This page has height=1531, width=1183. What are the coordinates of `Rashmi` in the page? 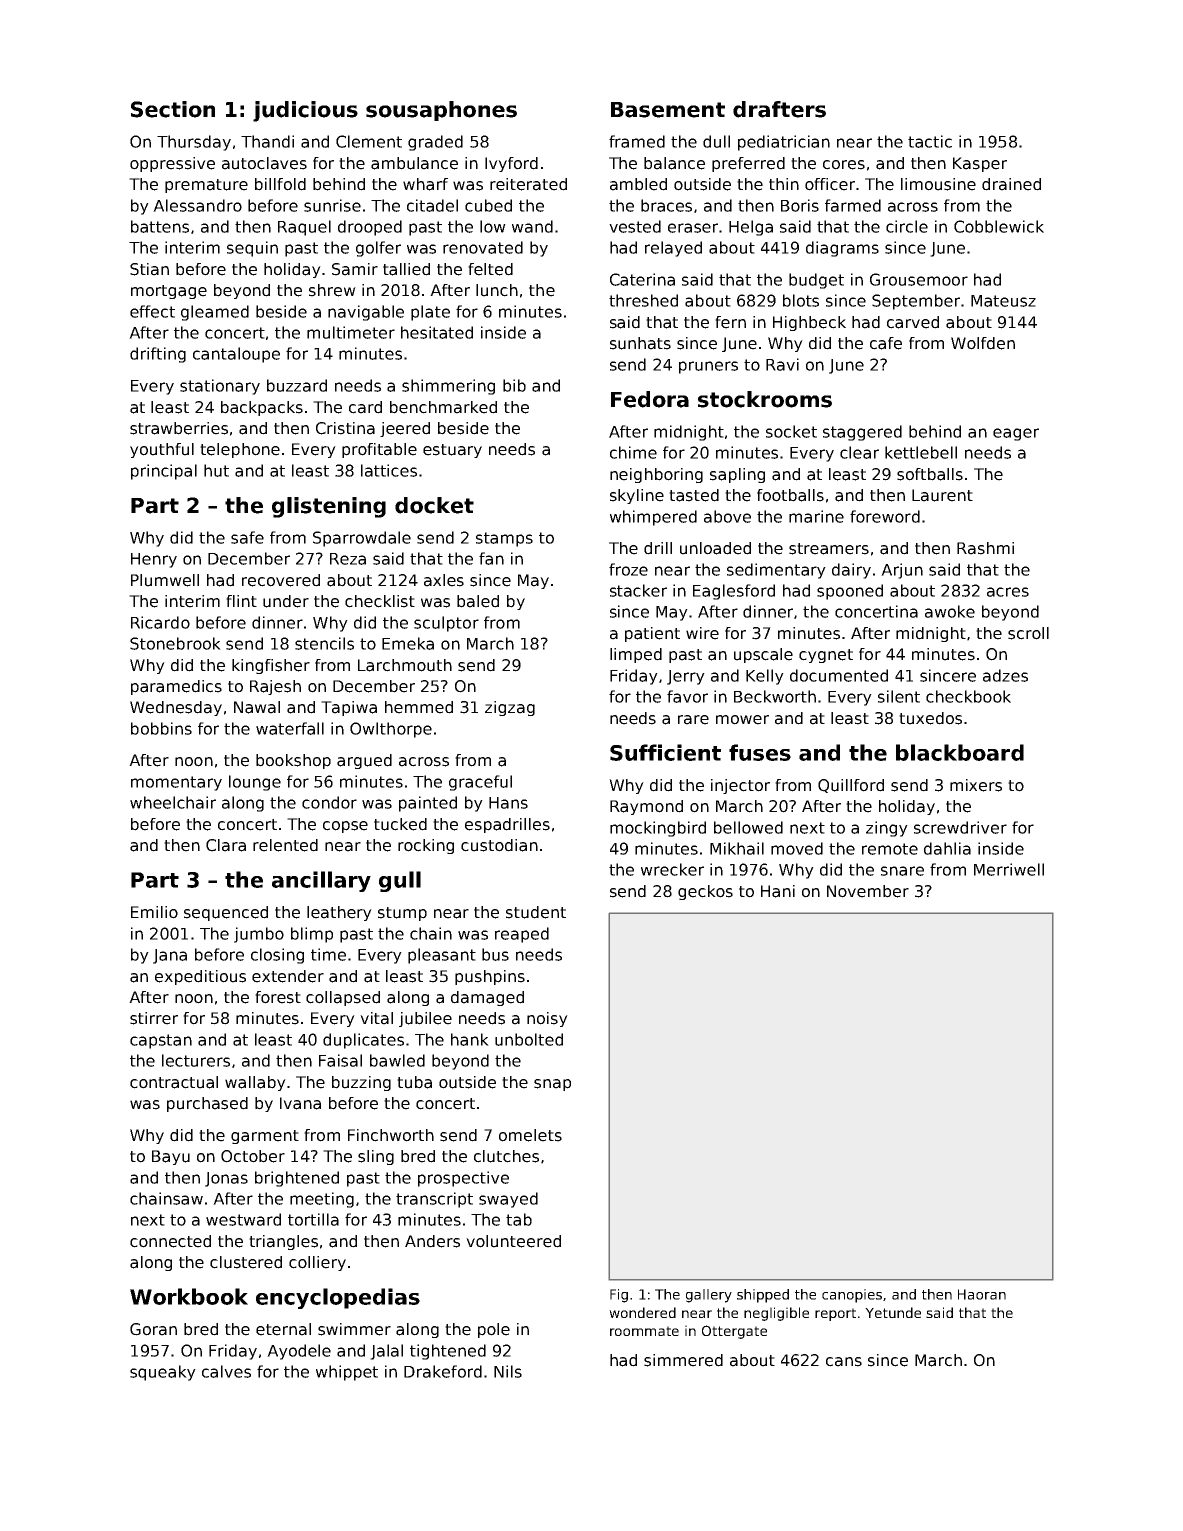 It's located at (985, 548).
